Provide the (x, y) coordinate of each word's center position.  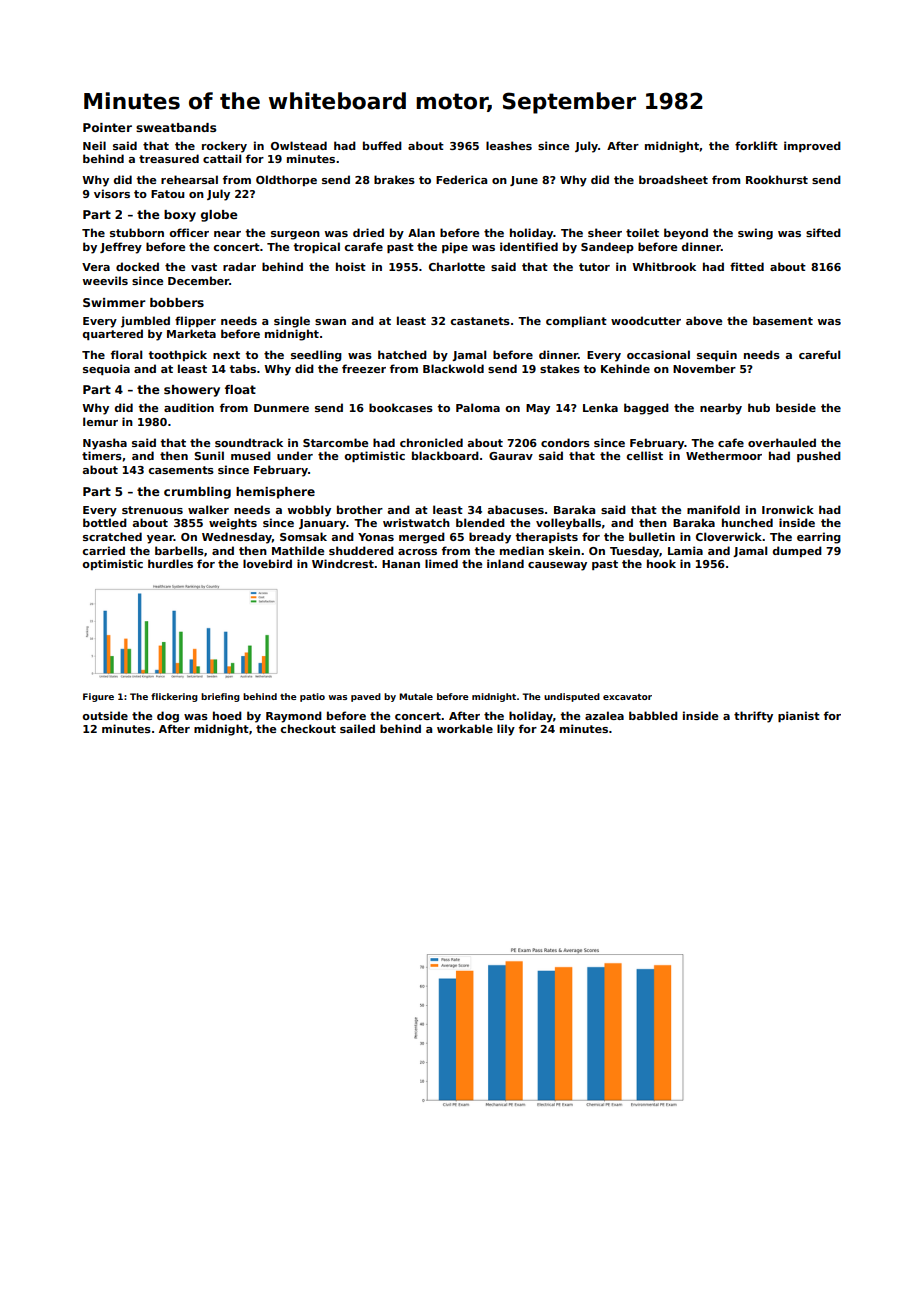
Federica (461, 179)
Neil (94, 145)
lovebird (267, 563)
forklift (756, 145)
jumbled (145, 322)
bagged (646, 409)
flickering (174, 697)
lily (506, 730)
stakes (560, 368)
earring (819, 538)
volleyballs (568, 524)
